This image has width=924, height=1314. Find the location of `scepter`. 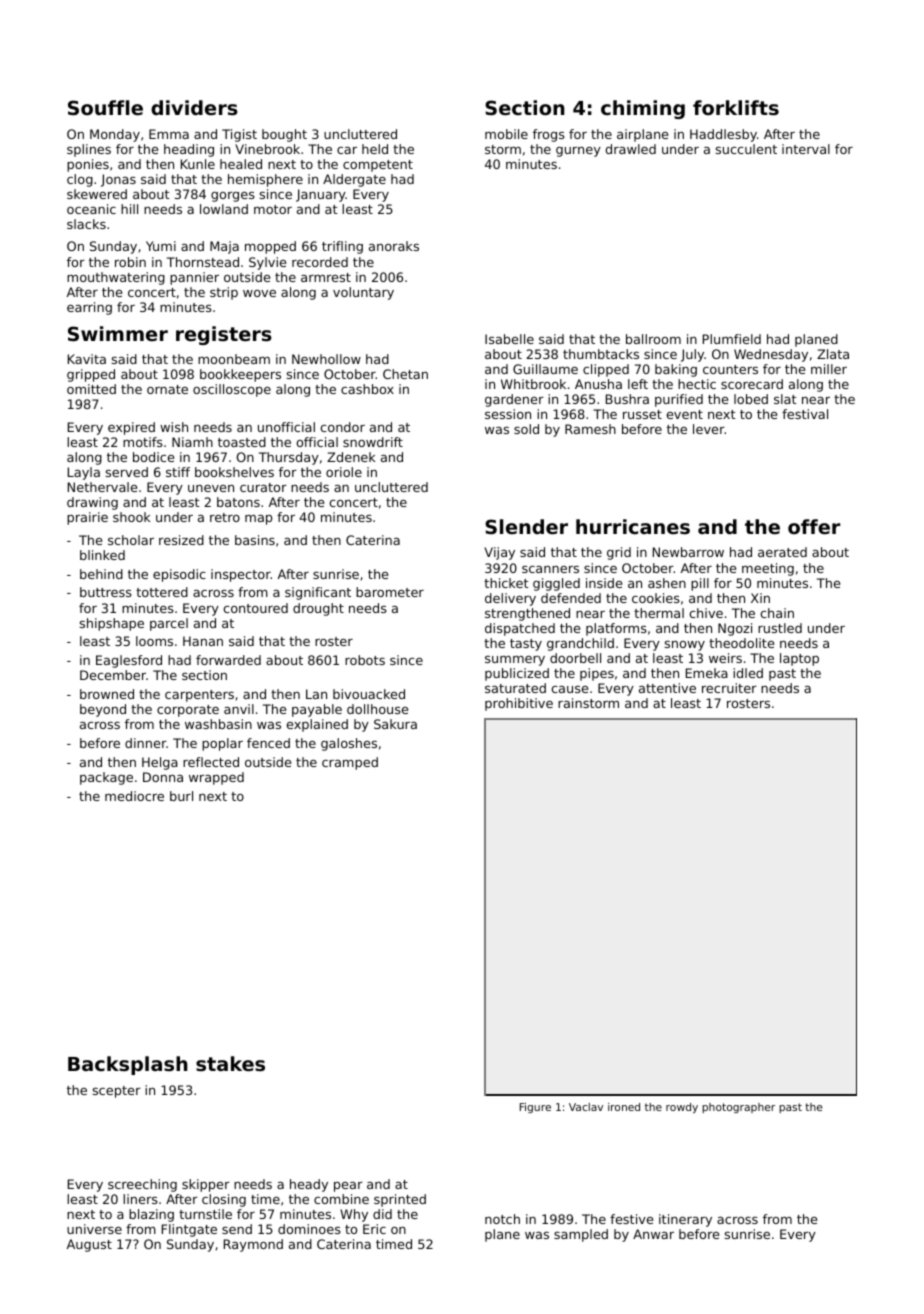

scepter is located at coordinates (117, 1092).
